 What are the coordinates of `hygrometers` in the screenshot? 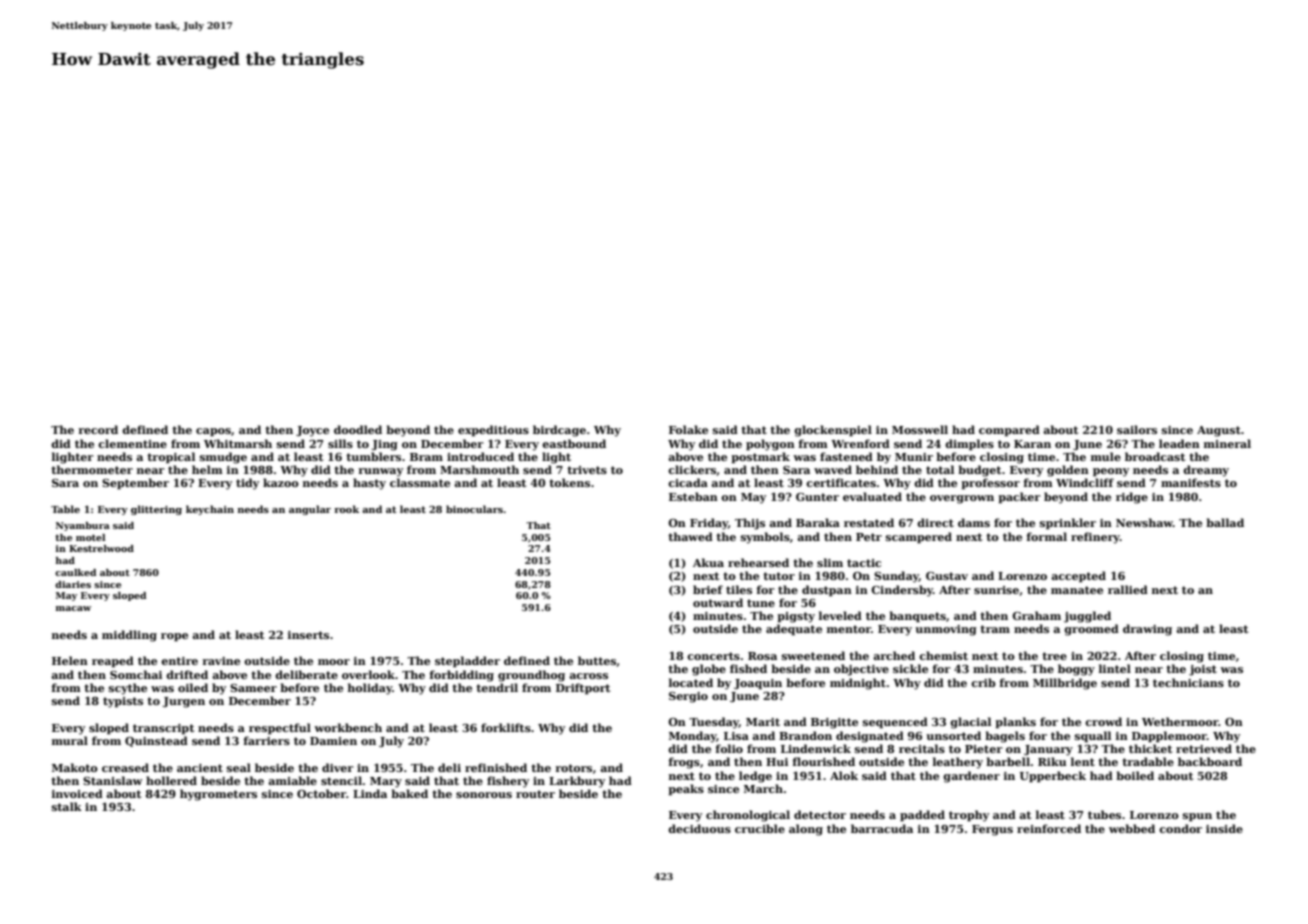 It's located at (218, 795).
